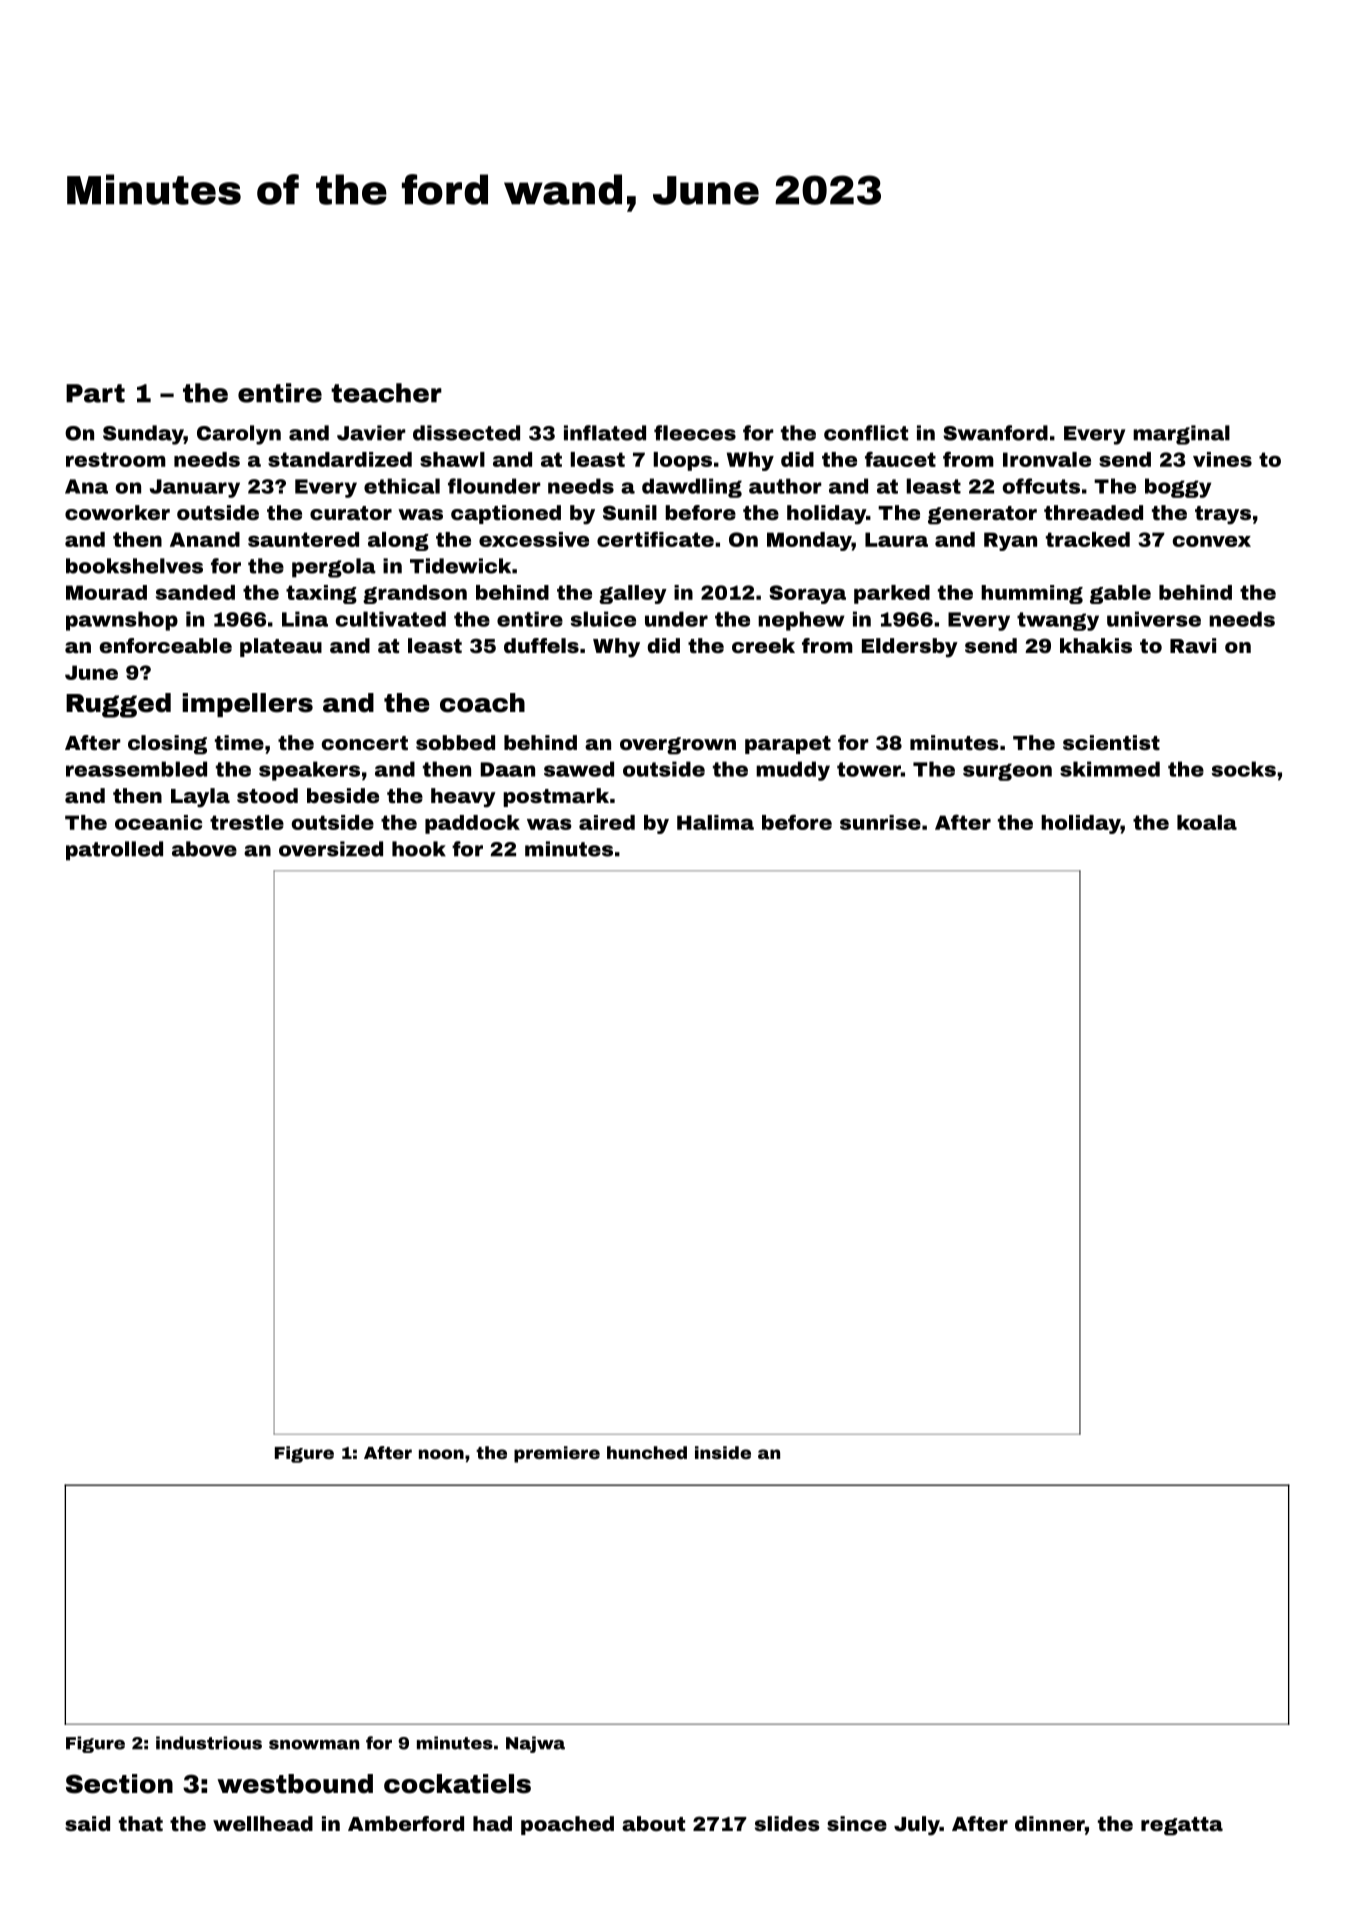 Image resolution: width=1354 pixels, height=1914 pixels. Describe the element at coordinates (866, 433) in the screenshot. I see `conflict` at that location.
